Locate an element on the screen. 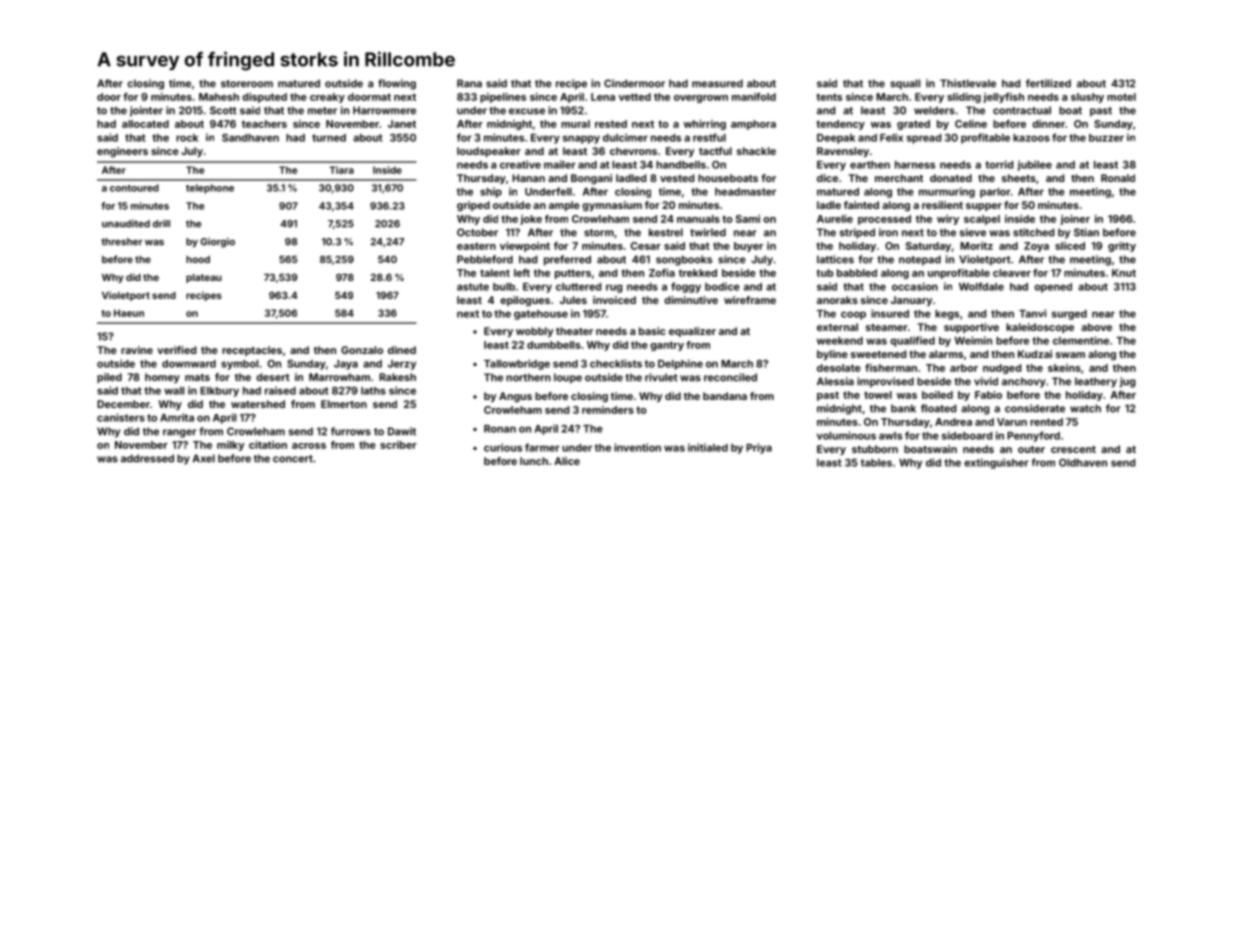 Image resolution: width=1233 pixels, height=952 pixels. canisters is located at coordinates (121, 417).
